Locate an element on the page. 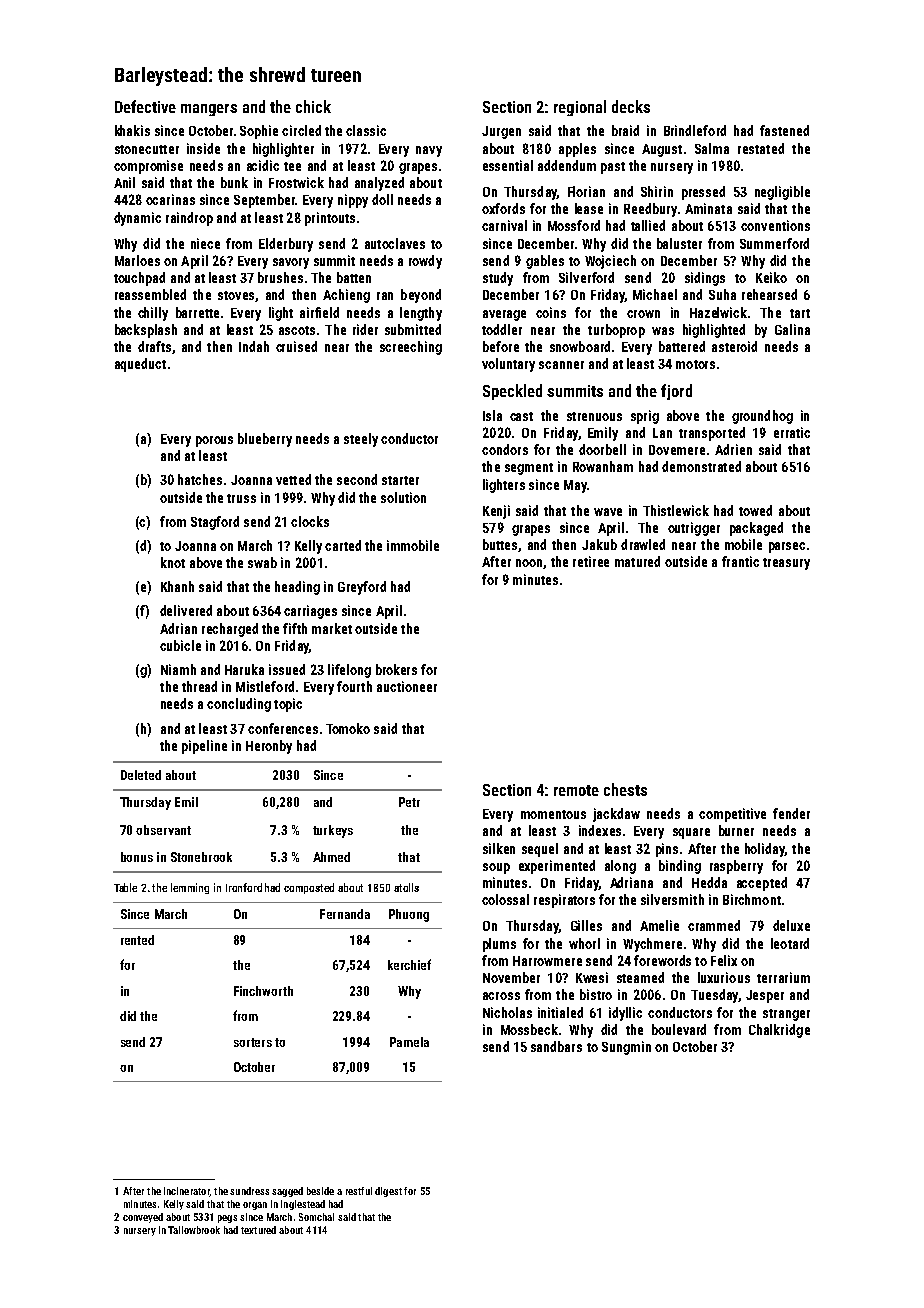  Anil is located at coordinates (124, 182).
